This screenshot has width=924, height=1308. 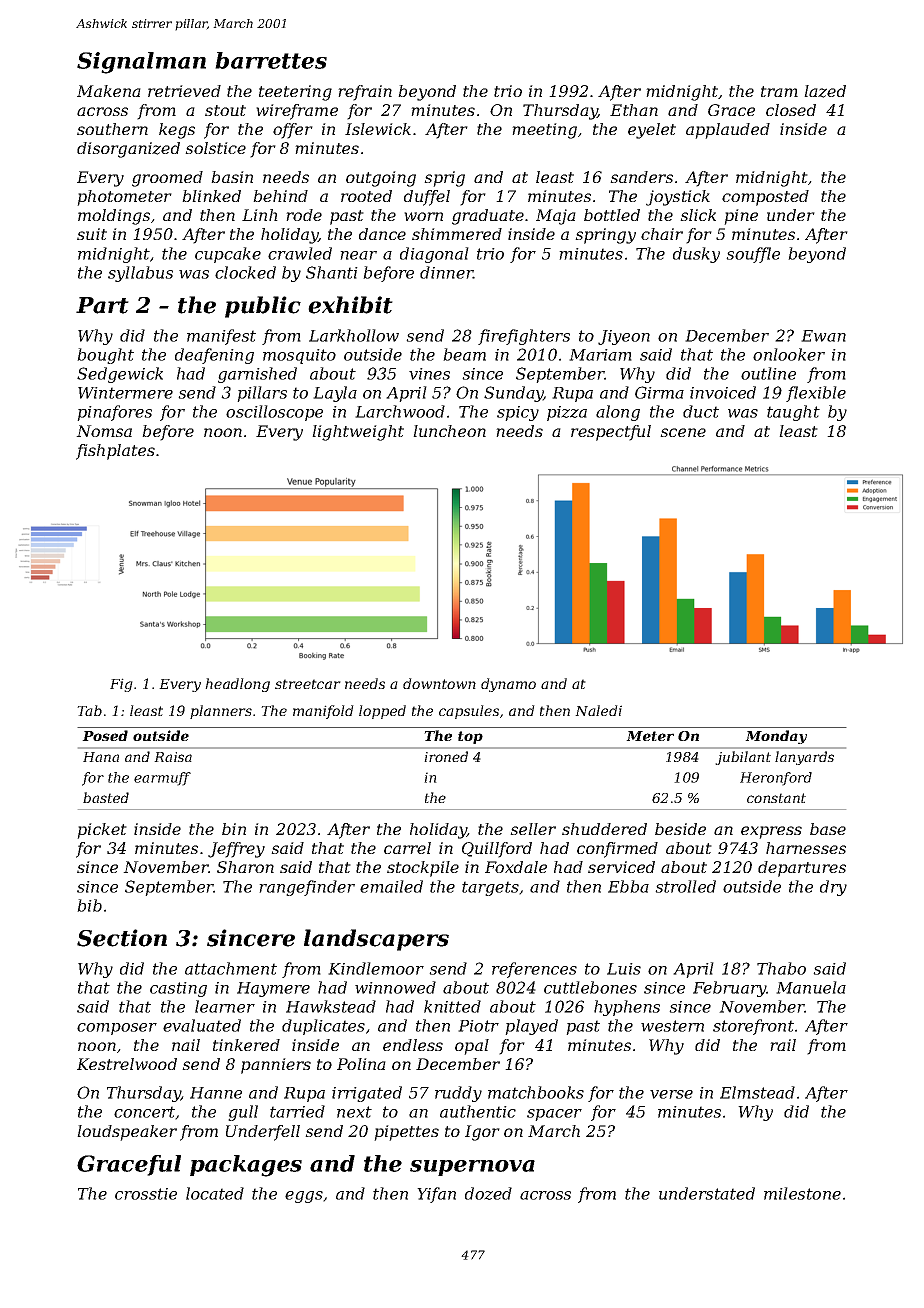 I want to click on crosstie, so click(x=146, y=1194).
